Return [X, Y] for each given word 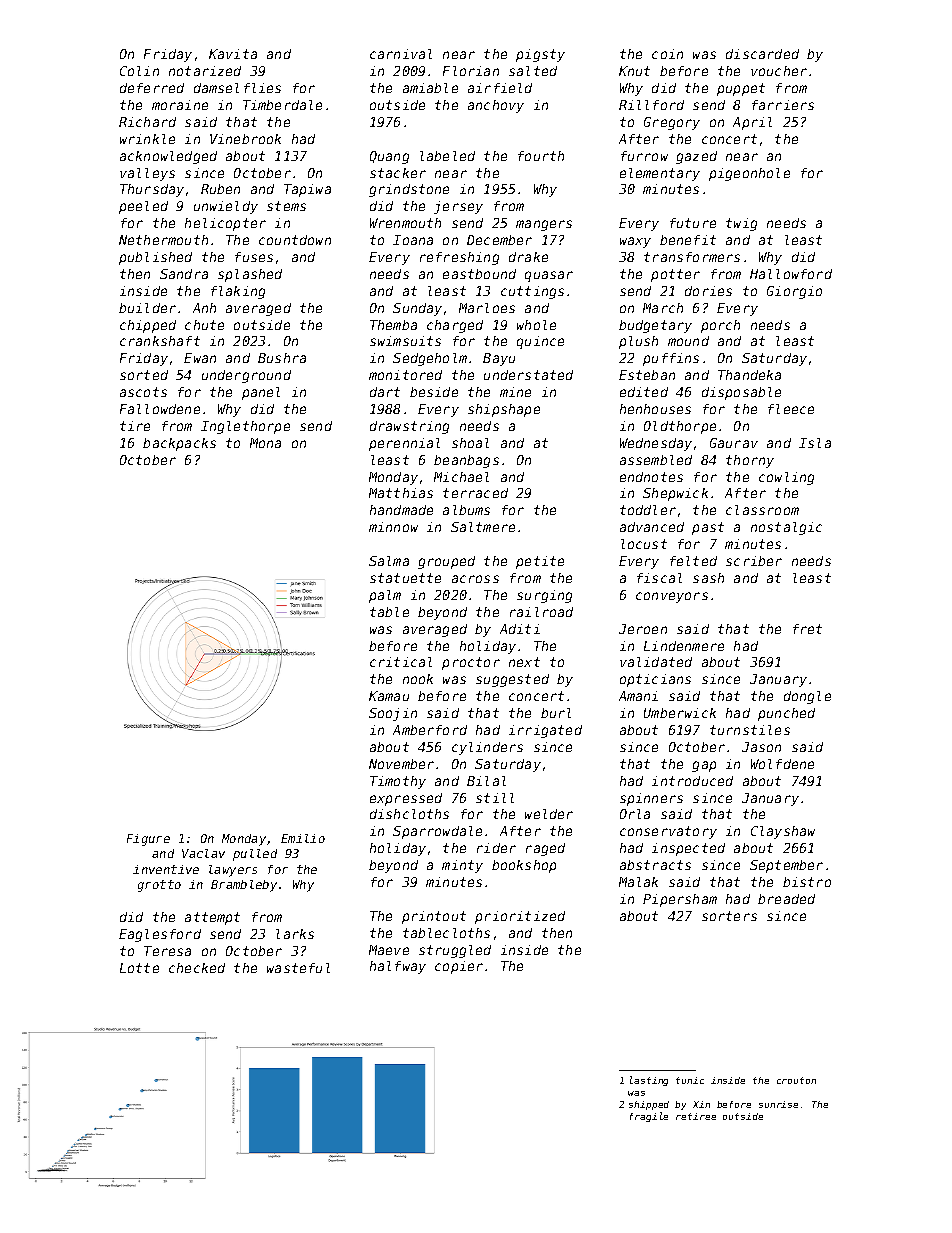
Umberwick [680, 713]
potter [675, 275]
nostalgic [786, 528]
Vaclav [203, 853]
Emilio [303, 838]
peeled [143, 207]
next [524, 662]
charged [455, 326]
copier [459, 967]
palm [385, 596]
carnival [401, 54]
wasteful [298, 968]
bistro [807, 882]
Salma [389, 561]
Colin [139, 71]
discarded [762, 54]
